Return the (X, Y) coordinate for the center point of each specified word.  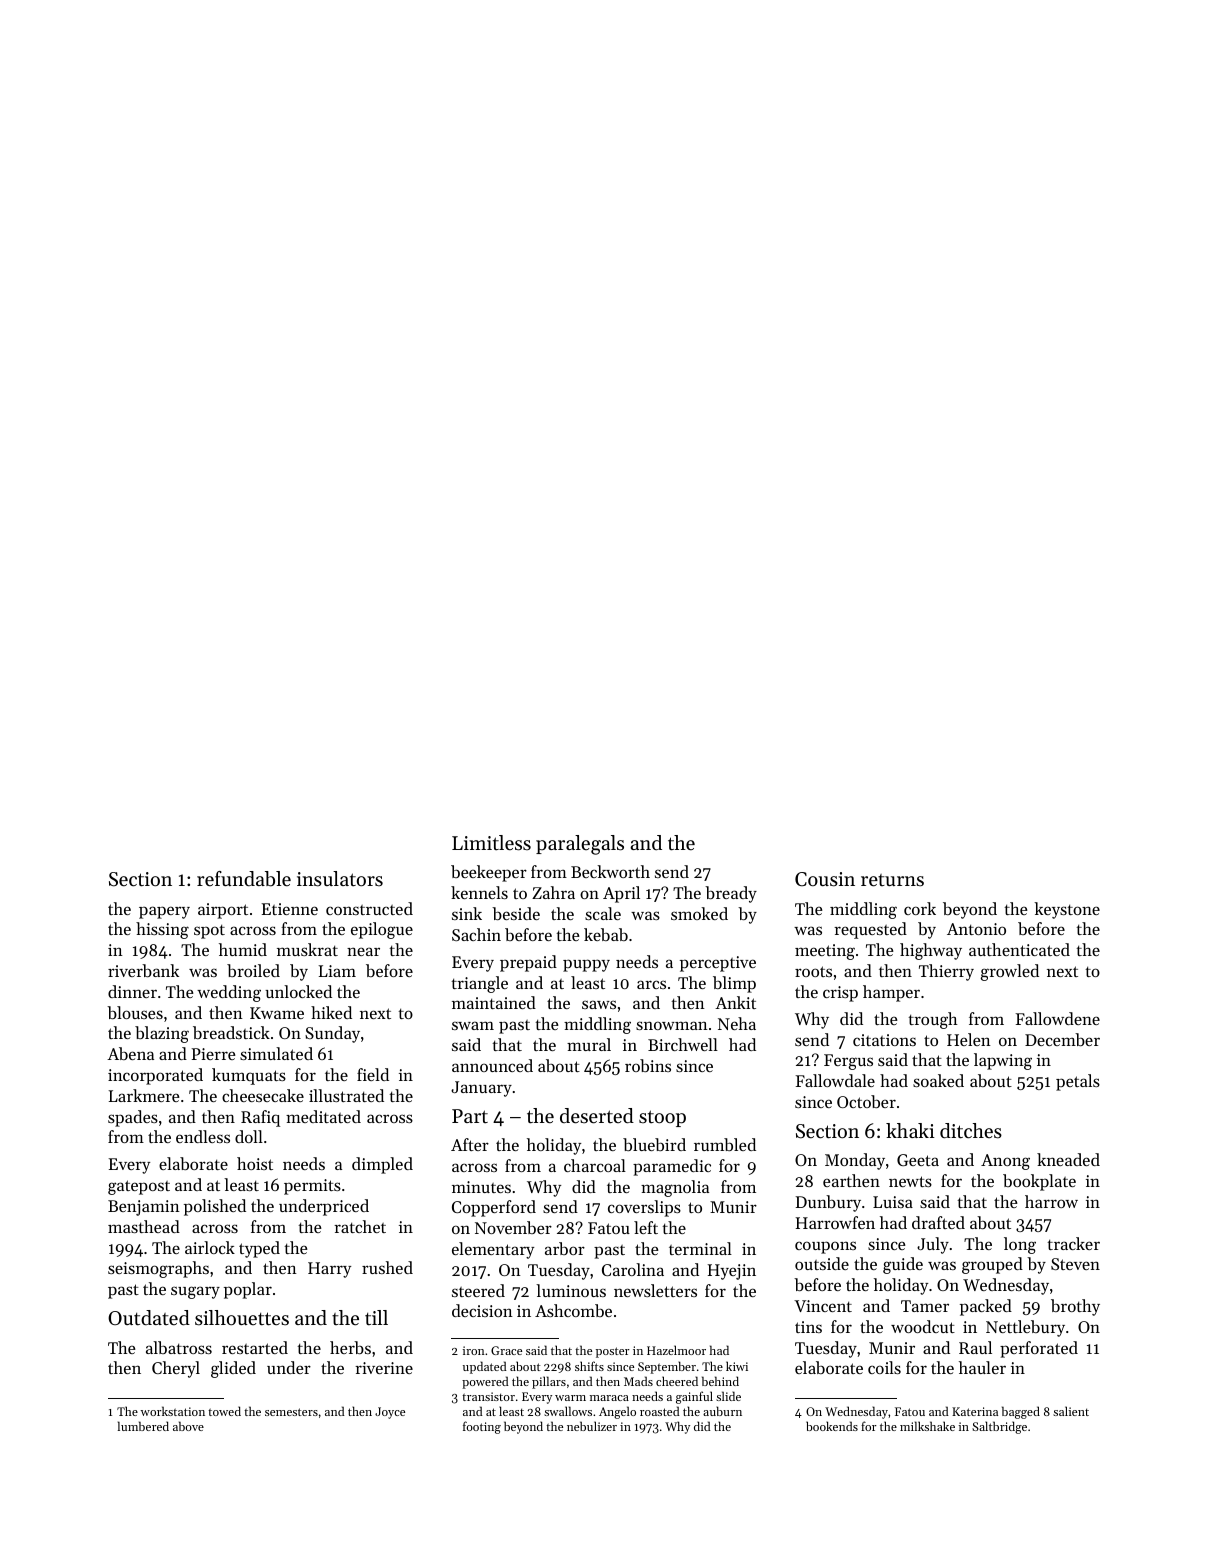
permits (312, 1187)
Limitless (491, 843)
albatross (179, 1347)
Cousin (825, 879)
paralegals (580, 845)
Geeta (918, 1160)
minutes (481, 1187)
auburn (722, 1411)
